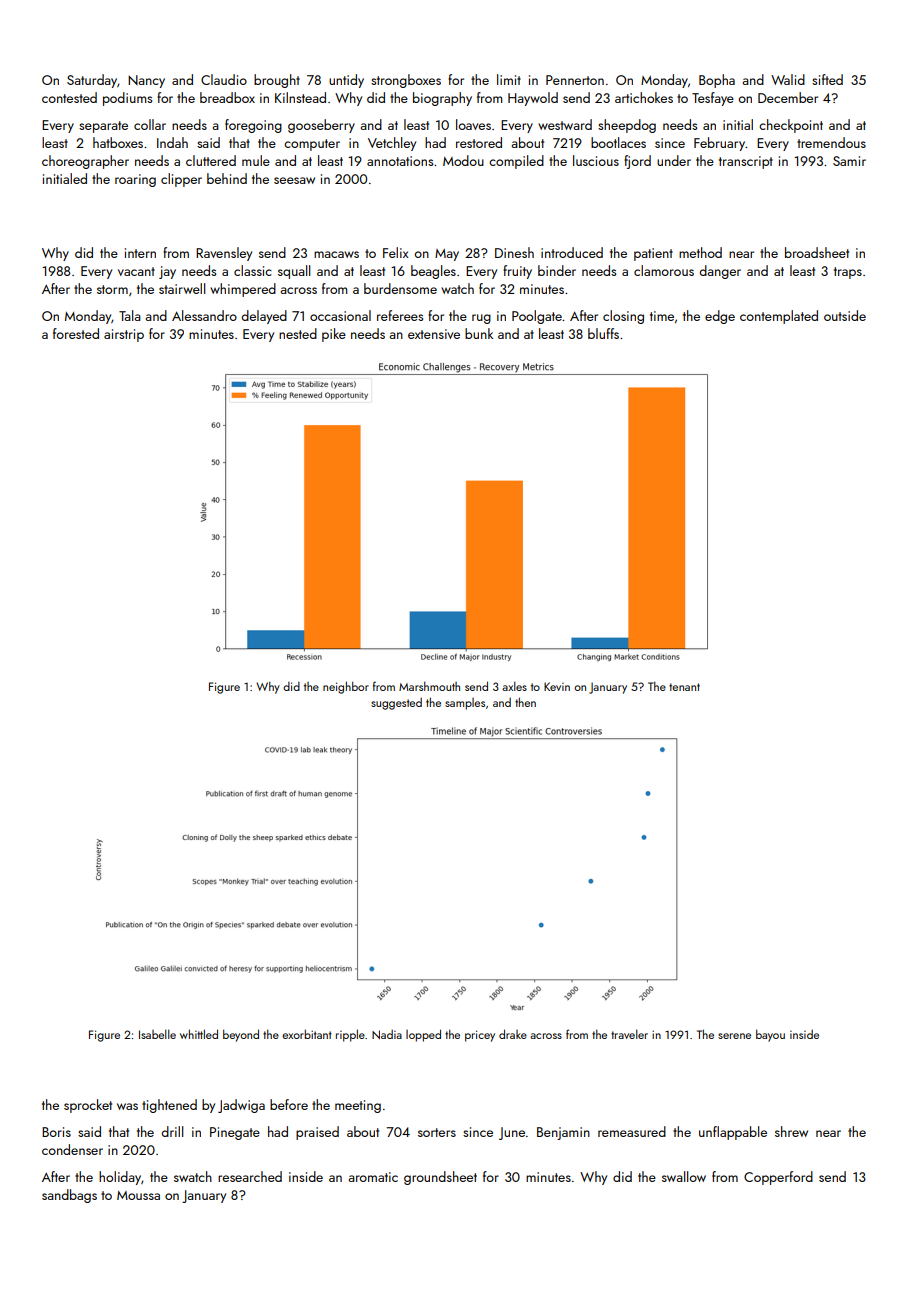 This page has height=1316, width=908. What do you see at coordinates (440, 1178) in the page?
I see `groundsheet` at bounding box center [440, 1178].
